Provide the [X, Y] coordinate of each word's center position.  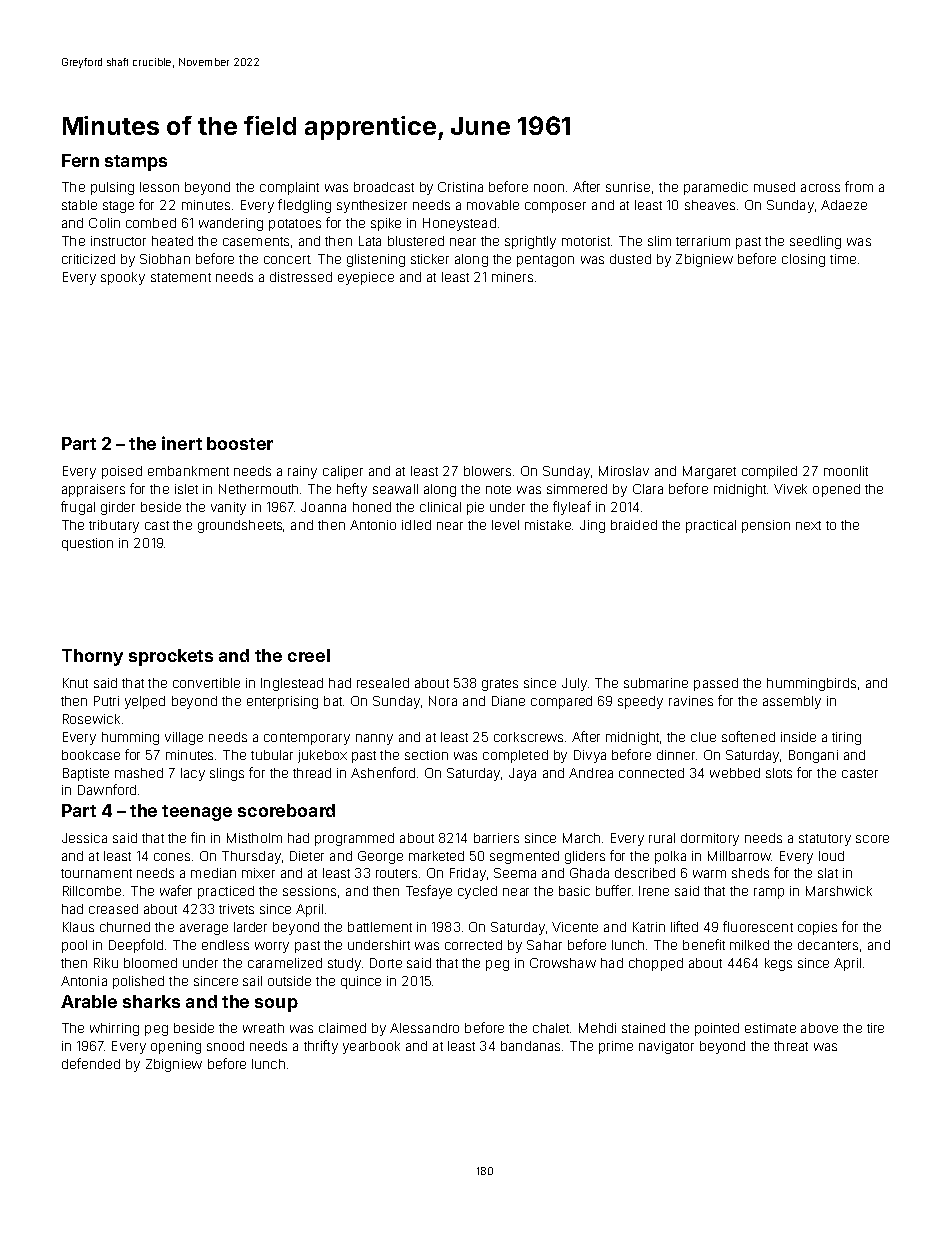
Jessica [84, 838]
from [859, 186]
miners [512, 277]
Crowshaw [563, 963]
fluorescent [758, 926]
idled [416, 525]
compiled [769, 472]
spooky [123, 278]
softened [748, 736]
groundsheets [240, 526]
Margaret [709, 472]
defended [91, 1063]
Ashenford [383, 772]
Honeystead [459, 224]
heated [172, 241]
